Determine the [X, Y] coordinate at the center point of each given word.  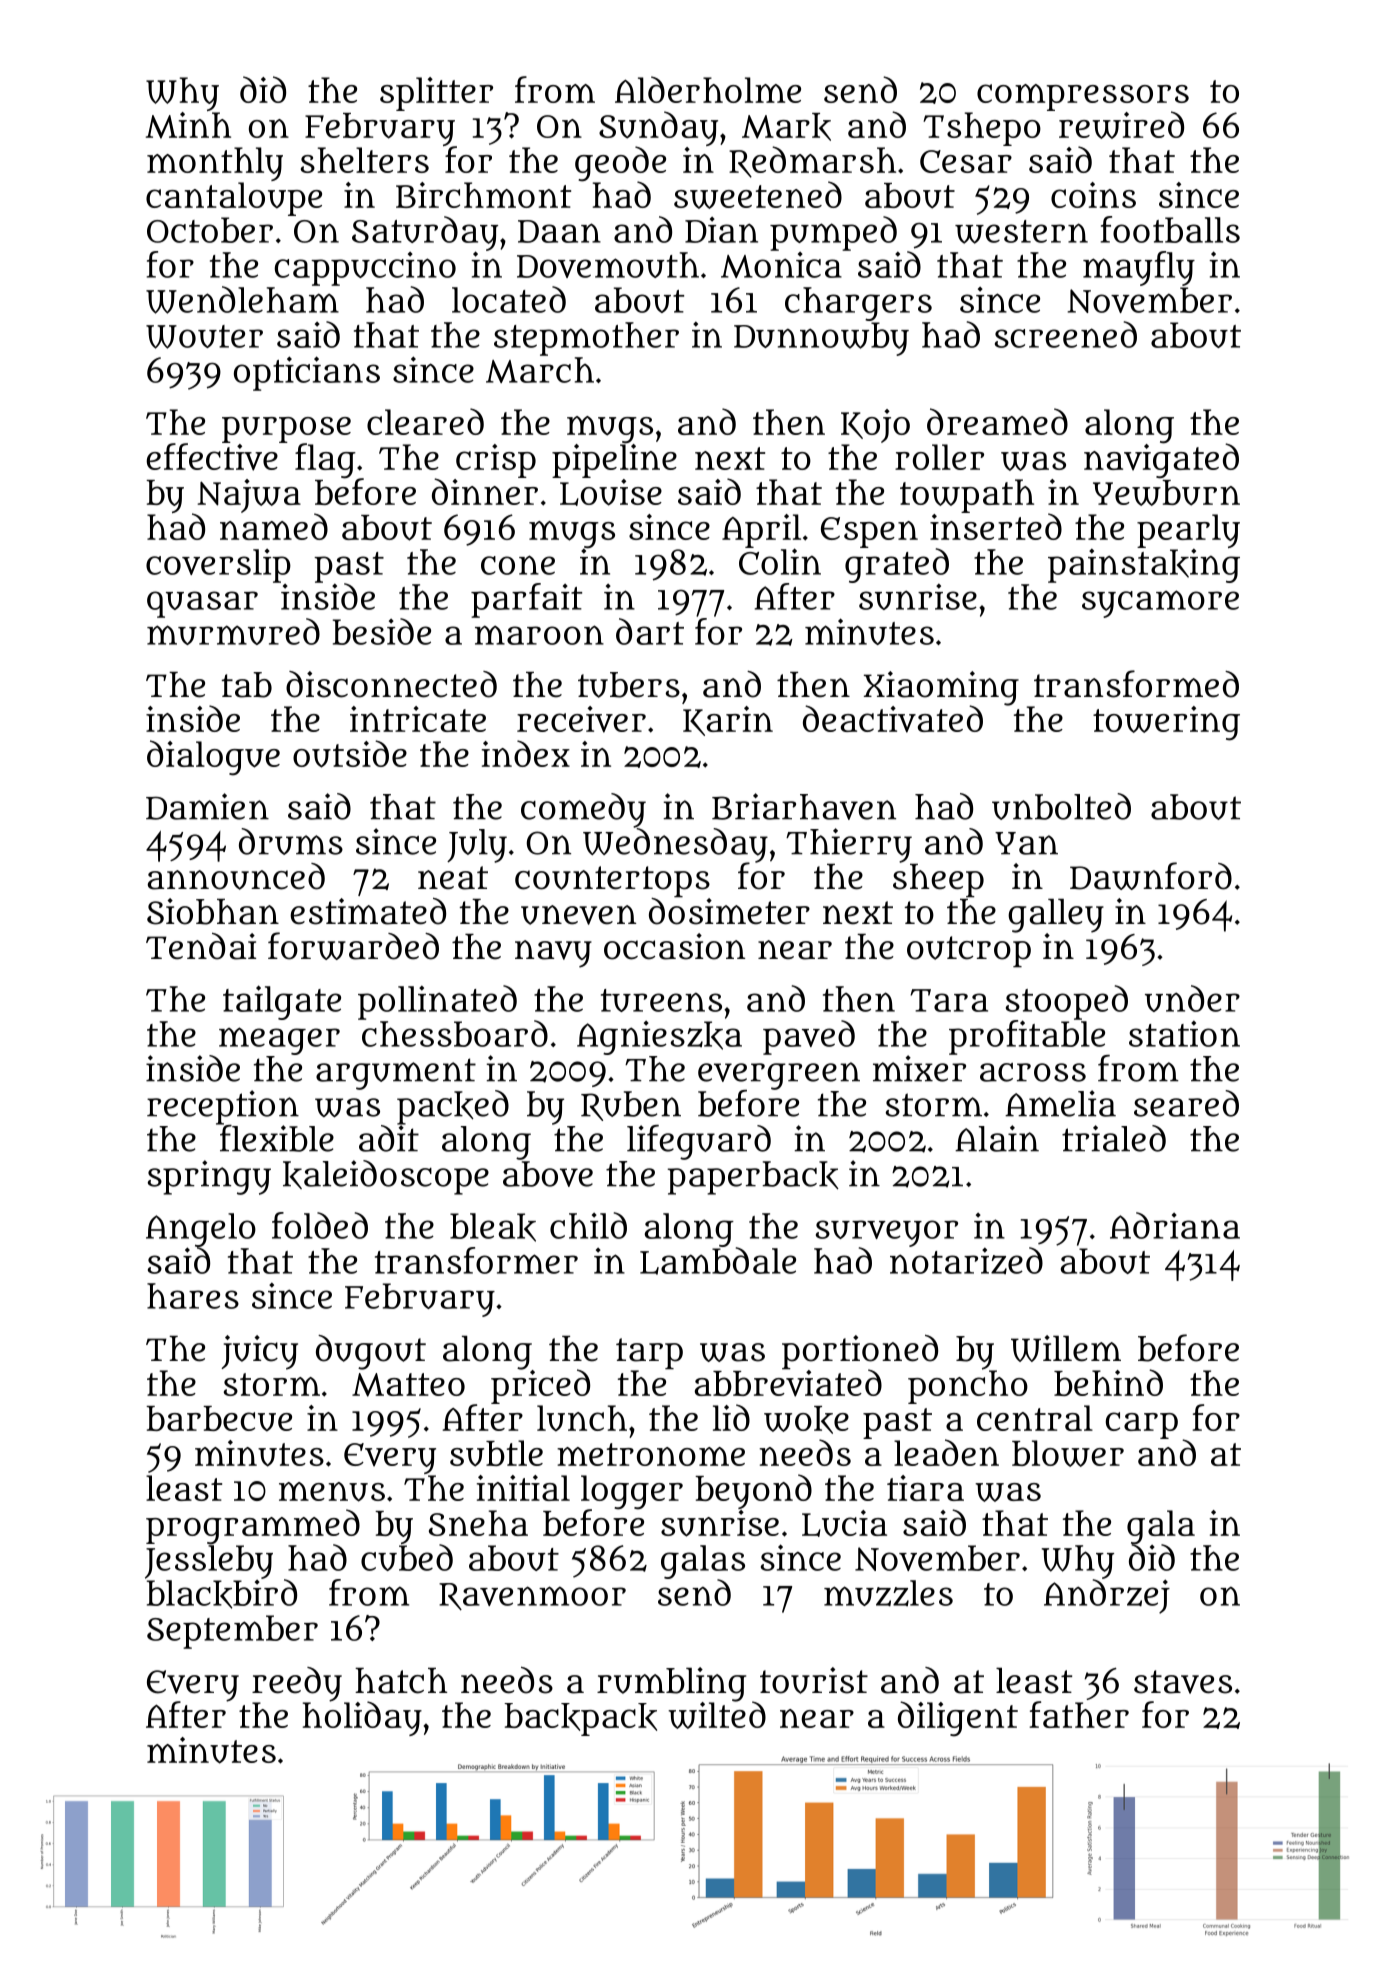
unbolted [1061, 806]
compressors [1083, 97]
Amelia [1060, 1103]
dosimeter [729, 911]
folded [320, 1225]
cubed [407, 1557]
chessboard [455, 1033]
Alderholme [708, 89]
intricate [418, 719]
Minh [188, 125]
